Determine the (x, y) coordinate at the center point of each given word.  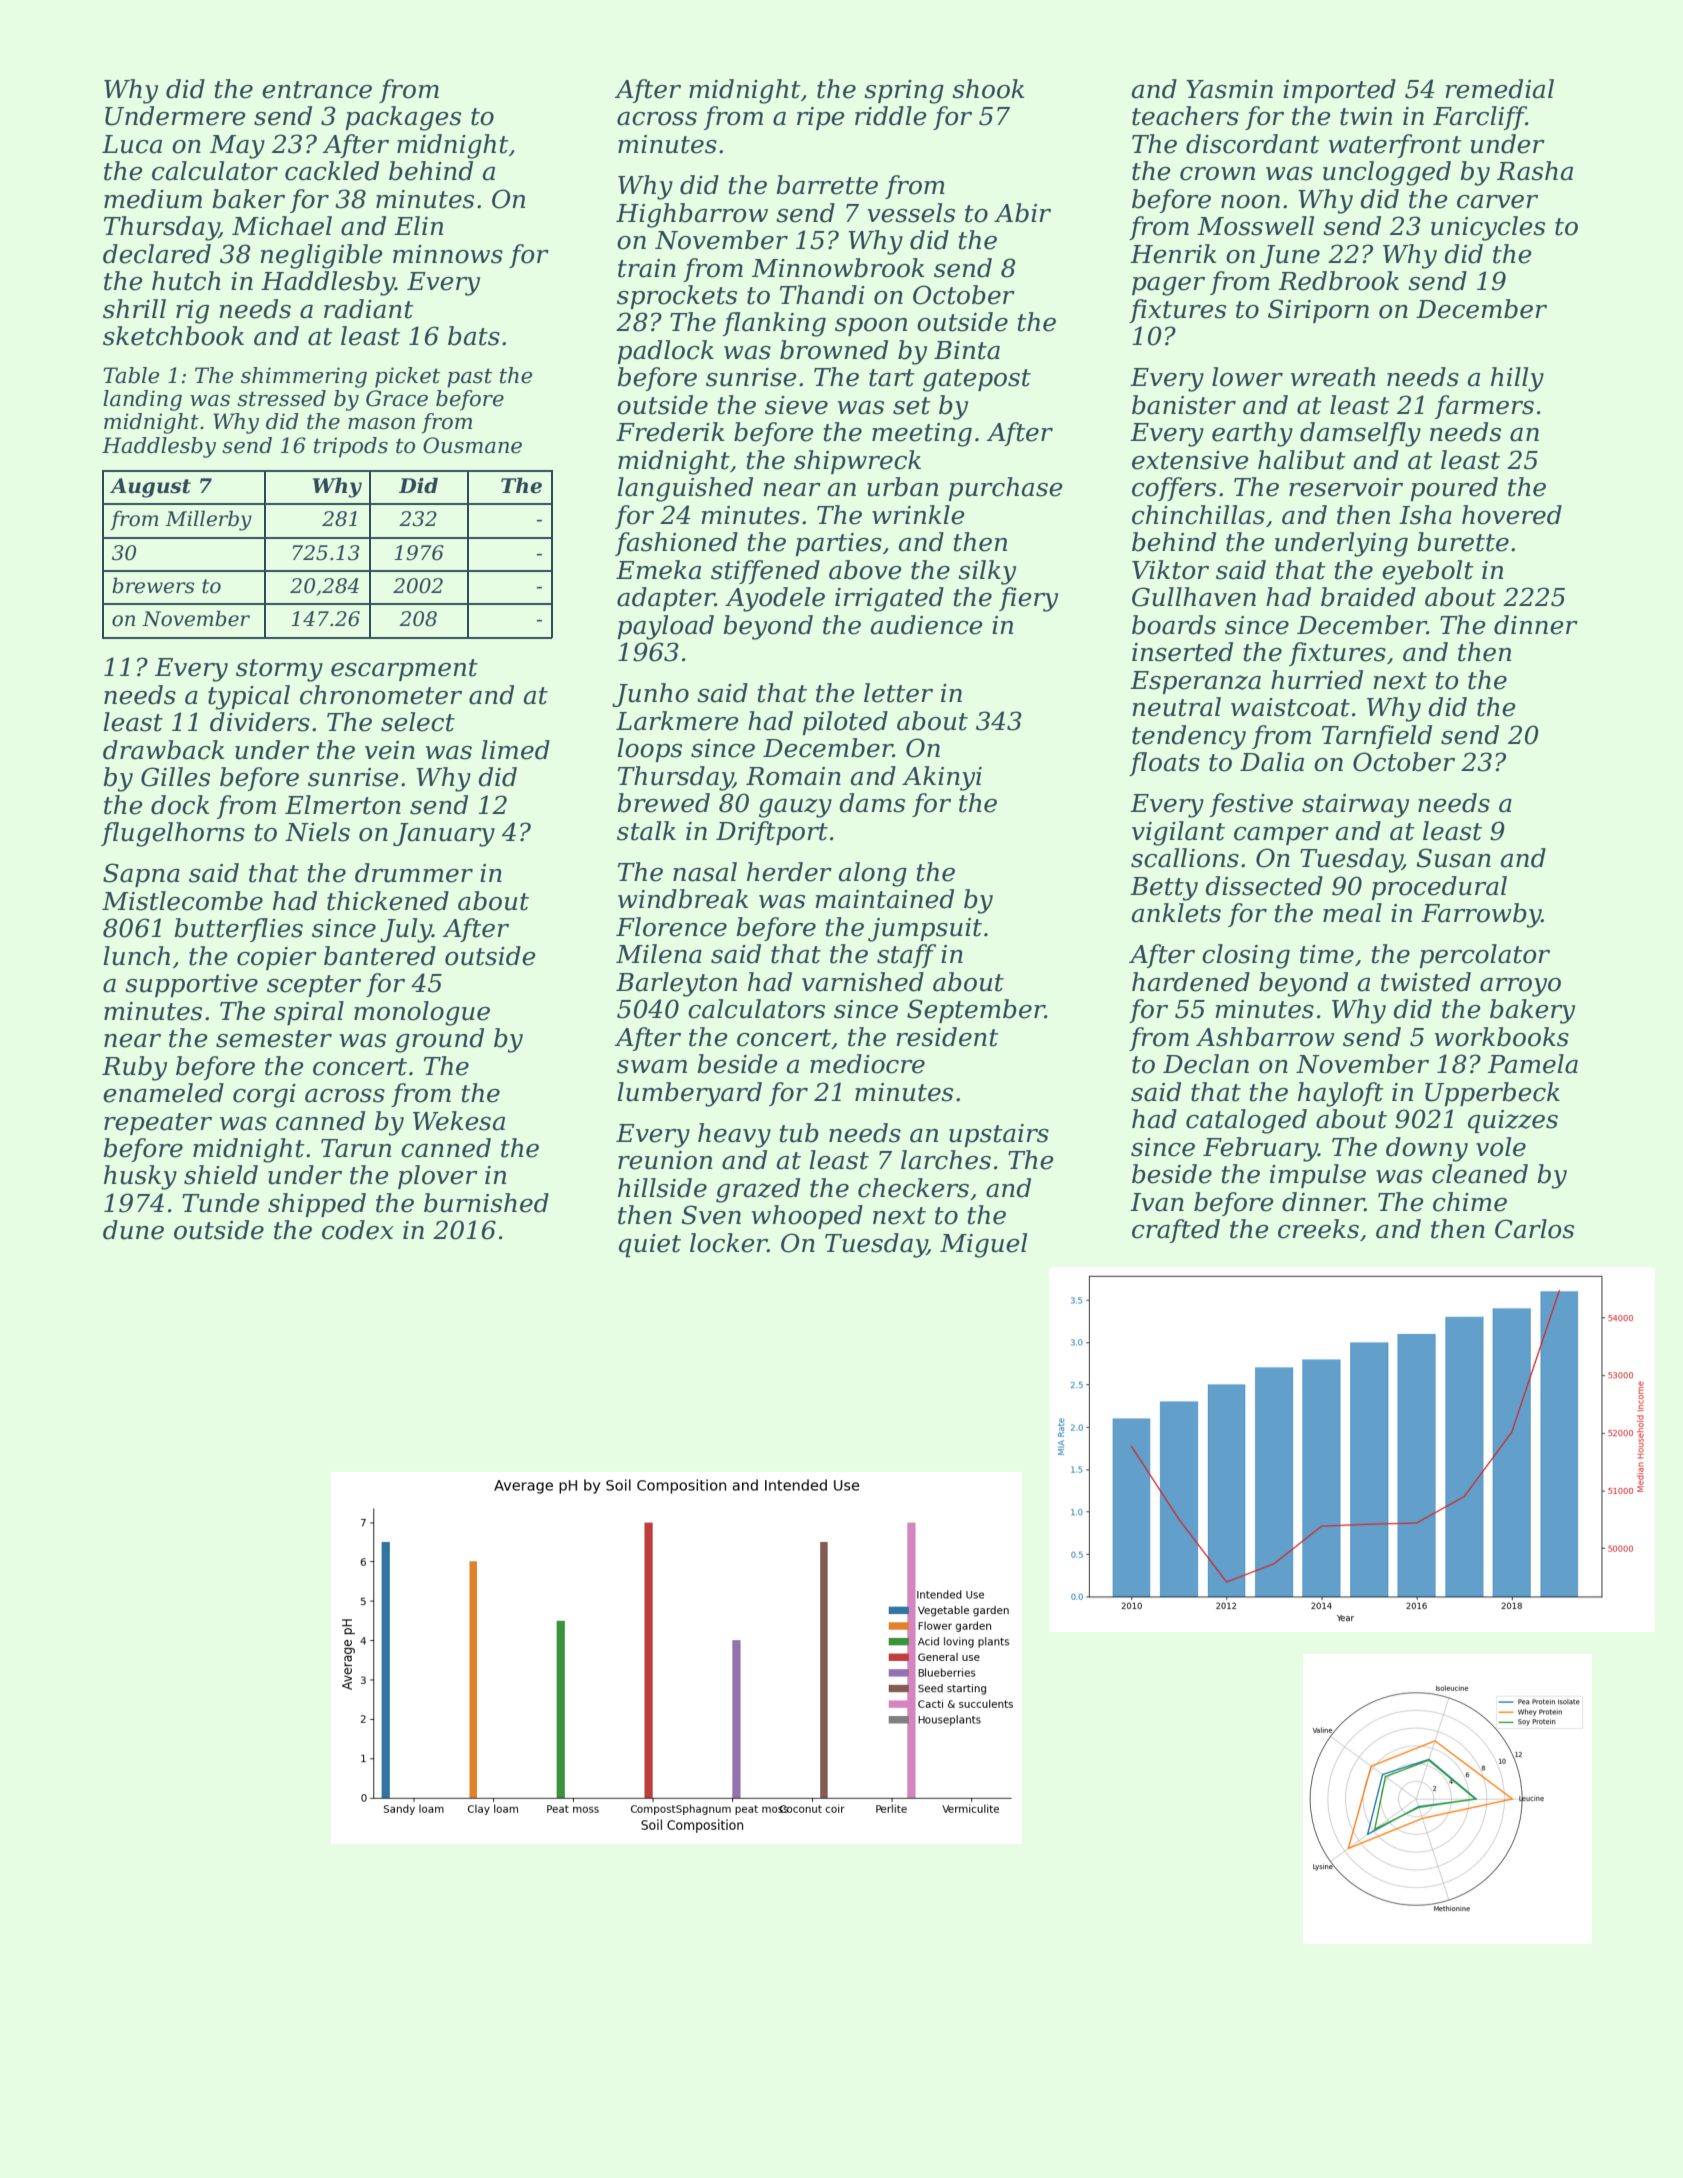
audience (926, 625)
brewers (153, 585)
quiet (650, 1245)
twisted (1426, 982)
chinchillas (1198, 515)
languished (685, 489)
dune (133, 1230)
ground (439, 1040)
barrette (827, 185)
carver (1497, 202)
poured (1454, 489)
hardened (1191, 982)
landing (142, 400)
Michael (282, 226)
